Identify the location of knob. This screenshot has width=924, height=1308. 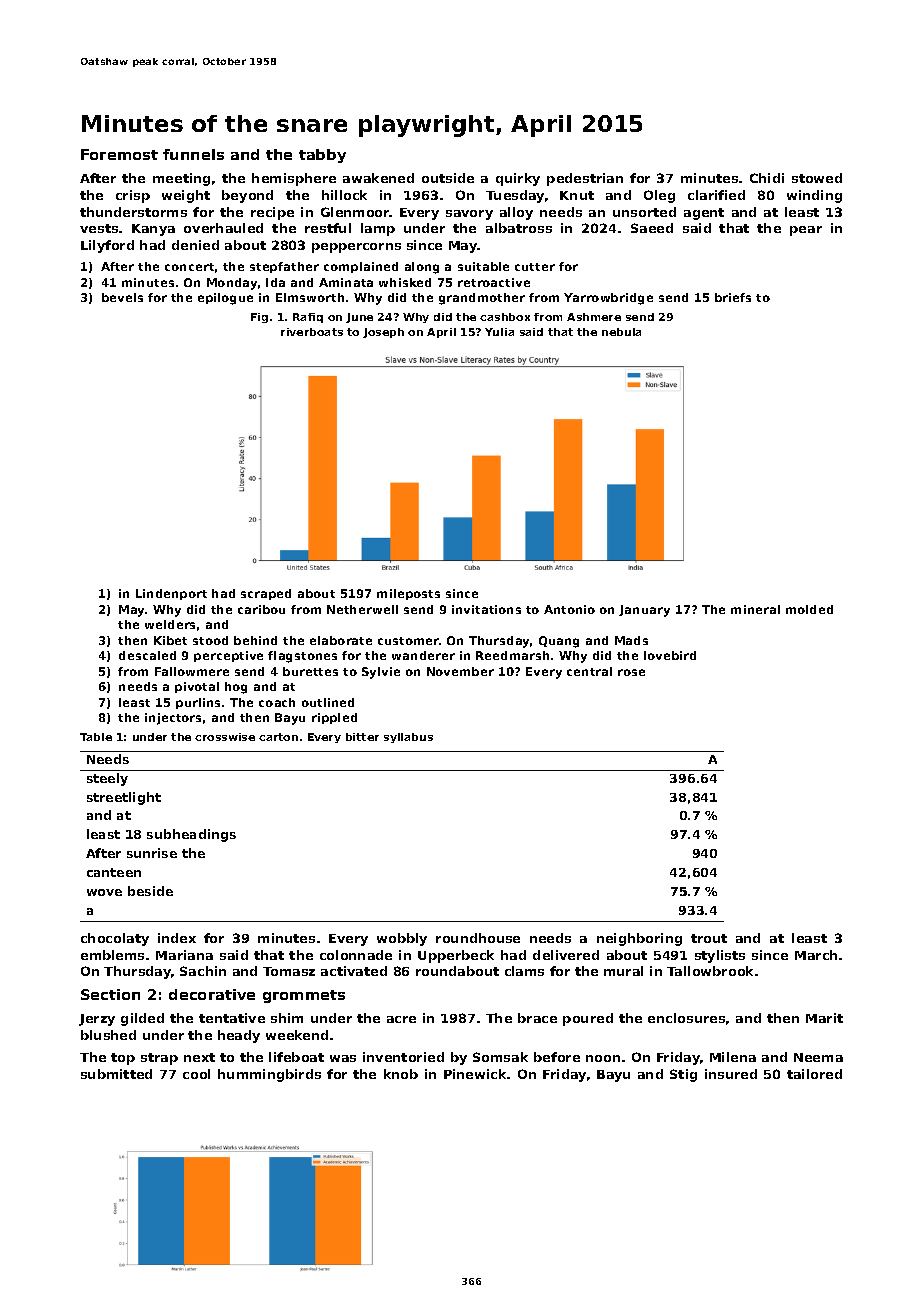
(401, 1074).
